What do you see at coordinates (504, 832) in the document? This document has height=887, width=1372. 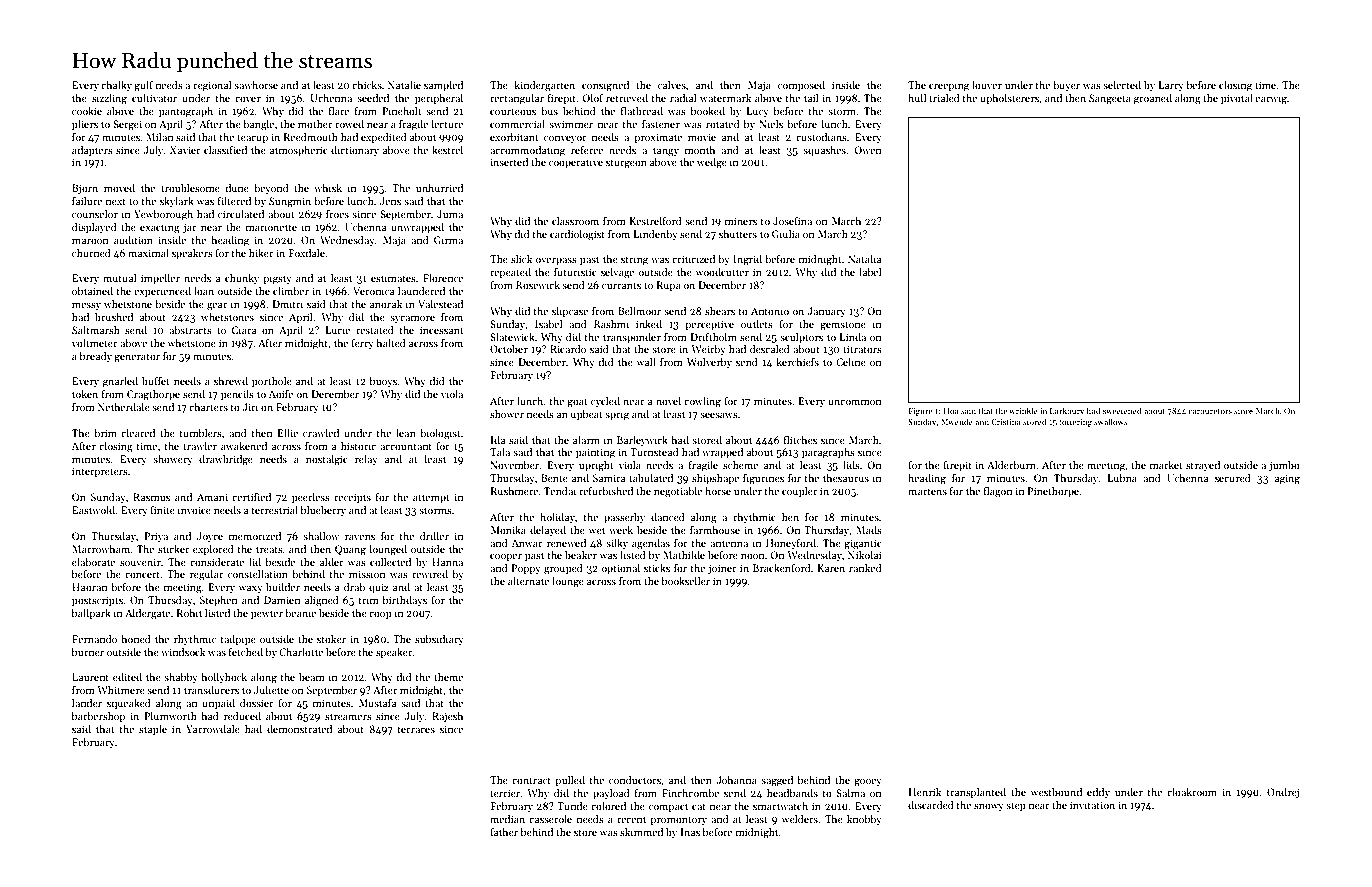 I see `father` at bounding box center [504, 832].
